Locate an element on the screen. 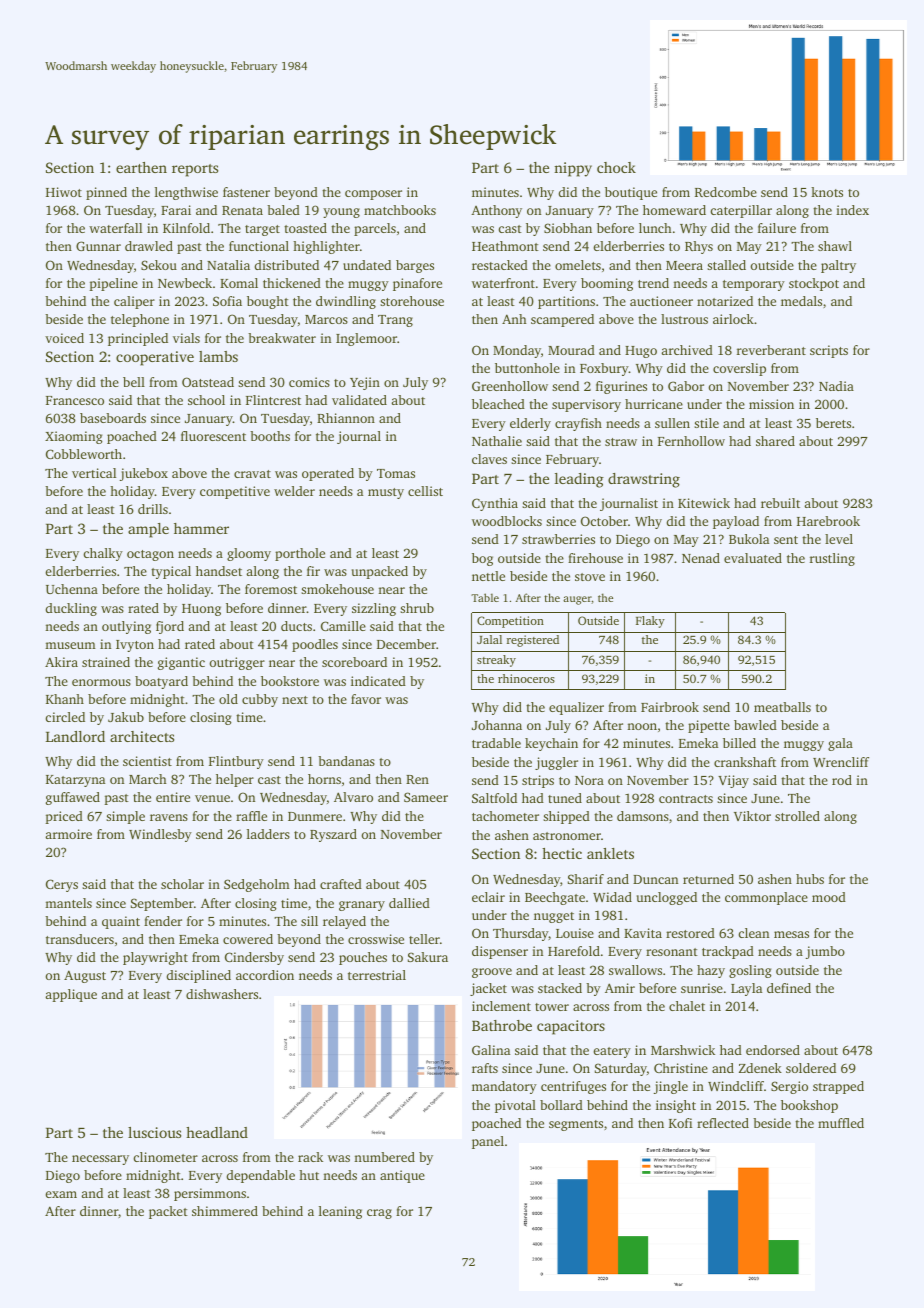  reports is located at coordinates (195, 170).
